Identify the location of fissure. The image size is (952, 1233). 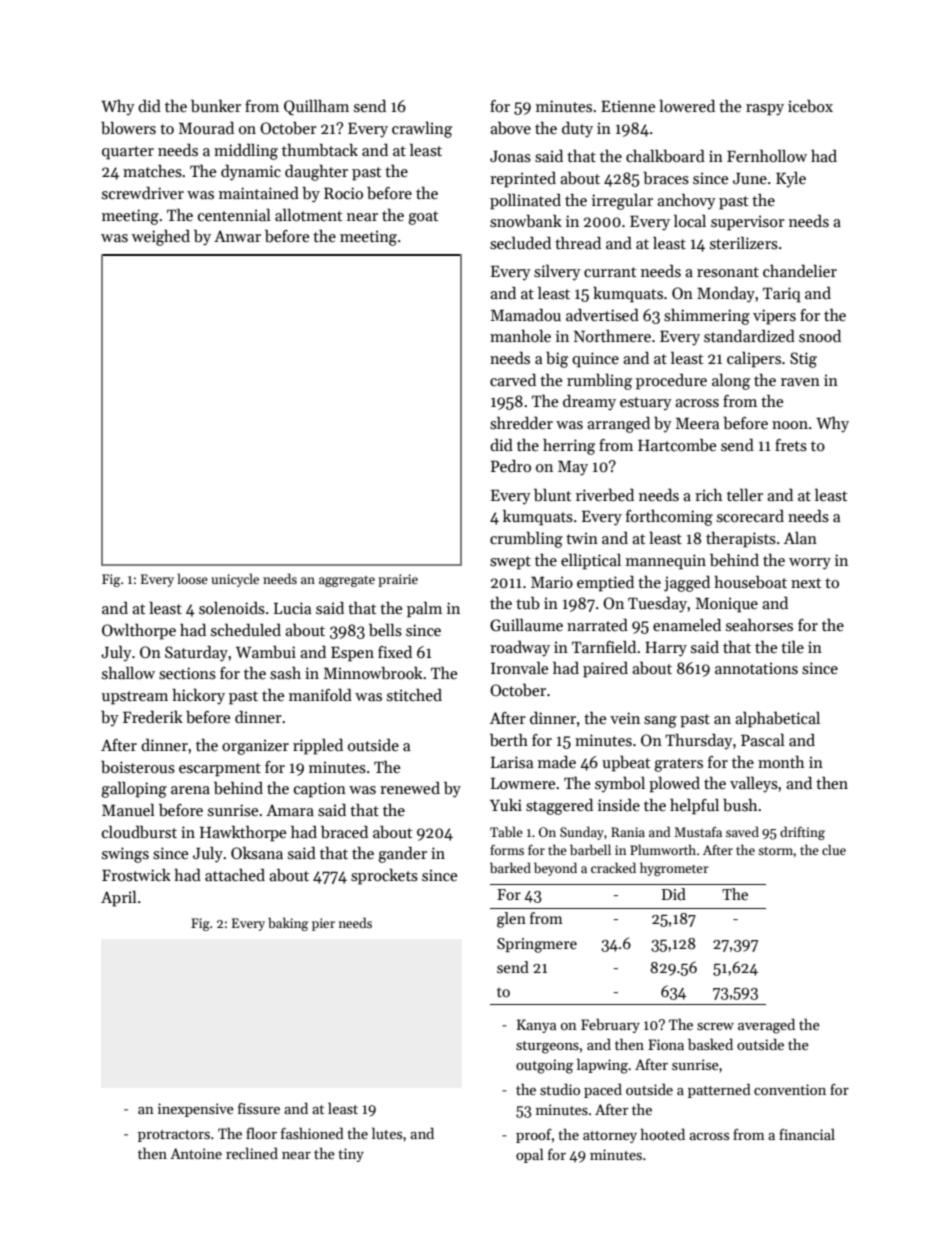
(259, 1108).
